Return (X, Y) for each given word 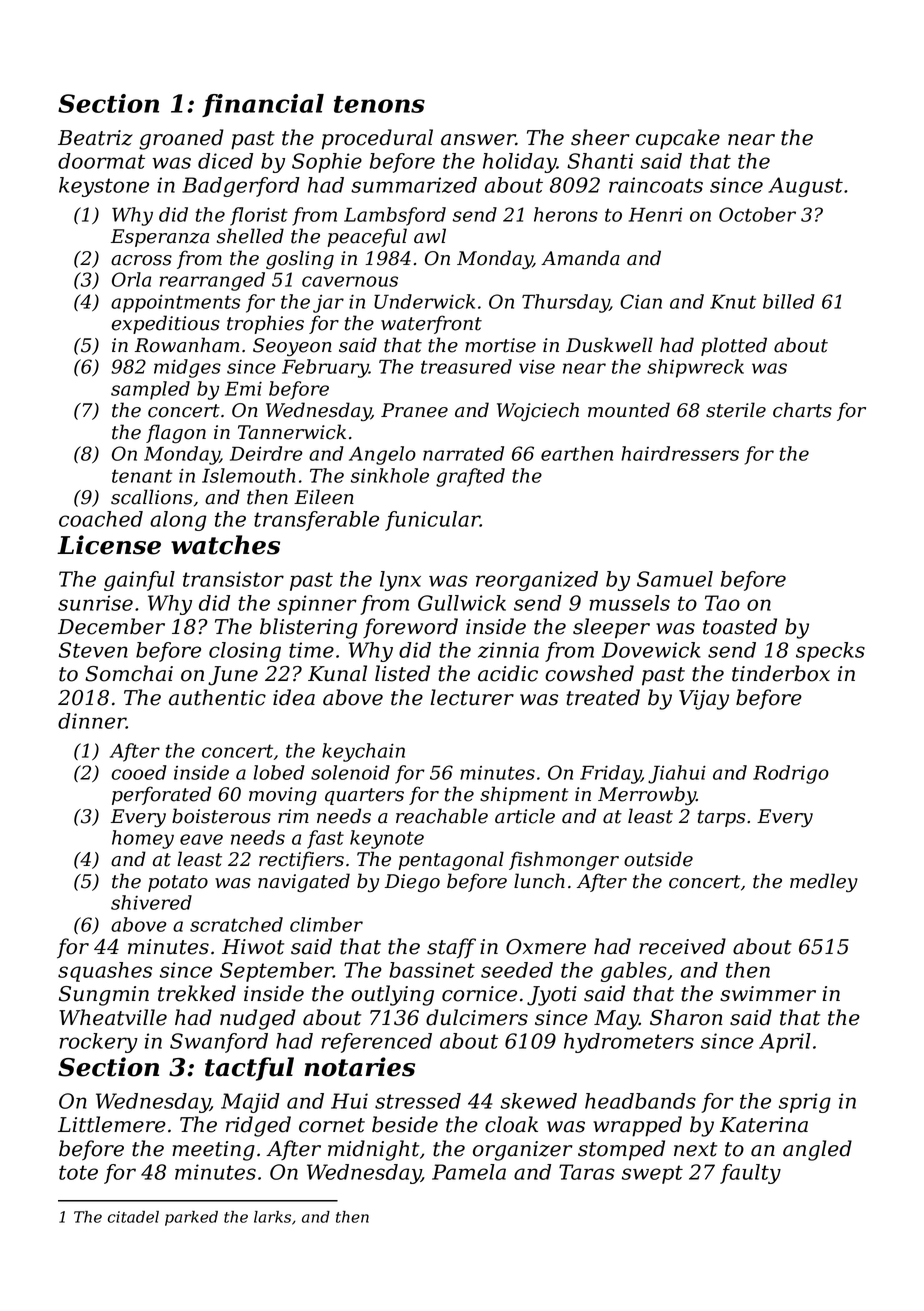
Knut (733, 301)
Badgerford (241, 187)
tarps (721, 818)
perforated (161, 795)
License (109, 545)
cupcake (678, 139)
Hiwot (253, 947)
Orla (131, 279)
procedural (377, 139)
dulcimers (477, 1017)
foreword (410, 628)
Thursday (566, 303)
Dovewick (651, 650)
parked (191, 1218)
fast (325, 839)
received (682, 946)
